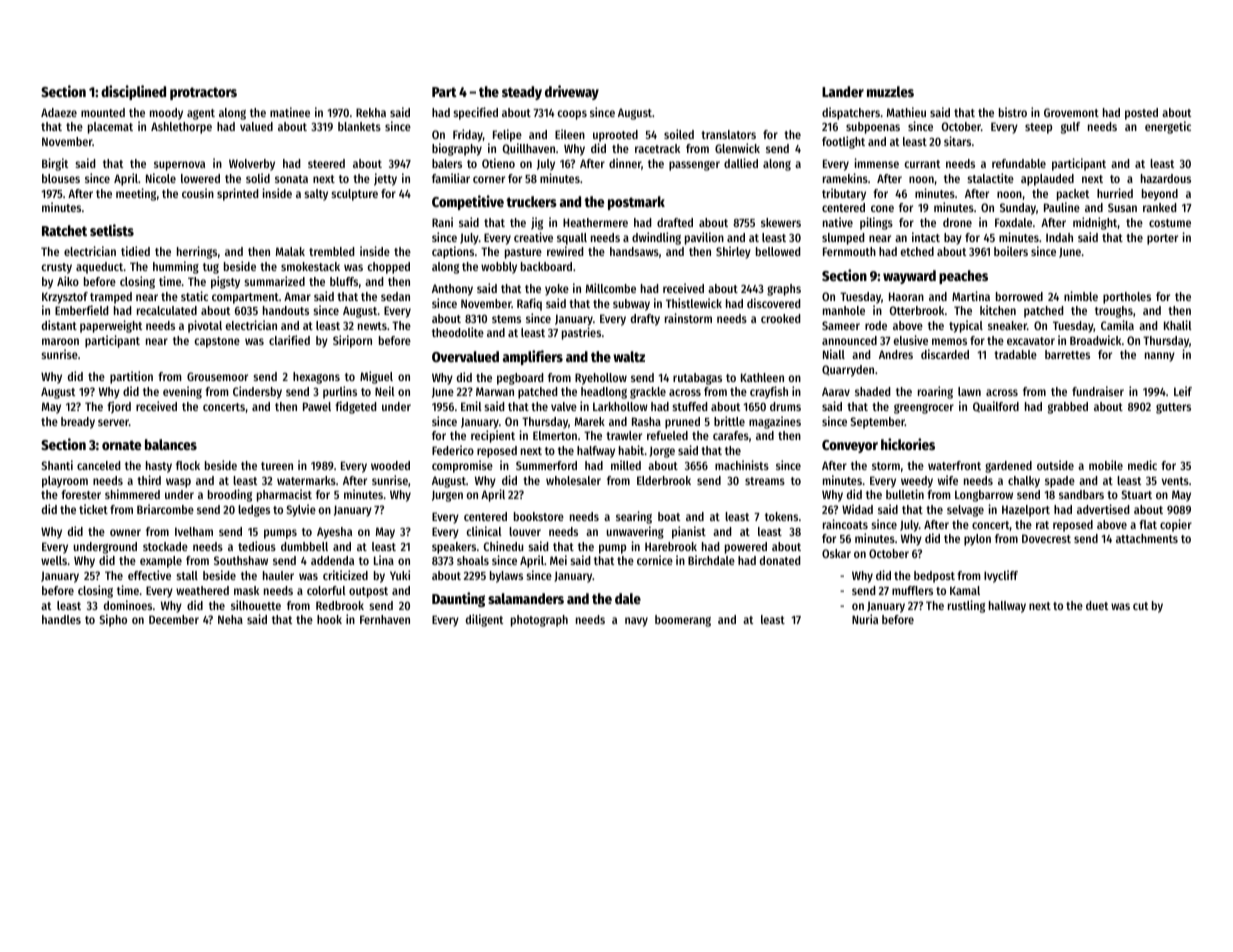  I want to click on advertised, so click(1103, 509).
